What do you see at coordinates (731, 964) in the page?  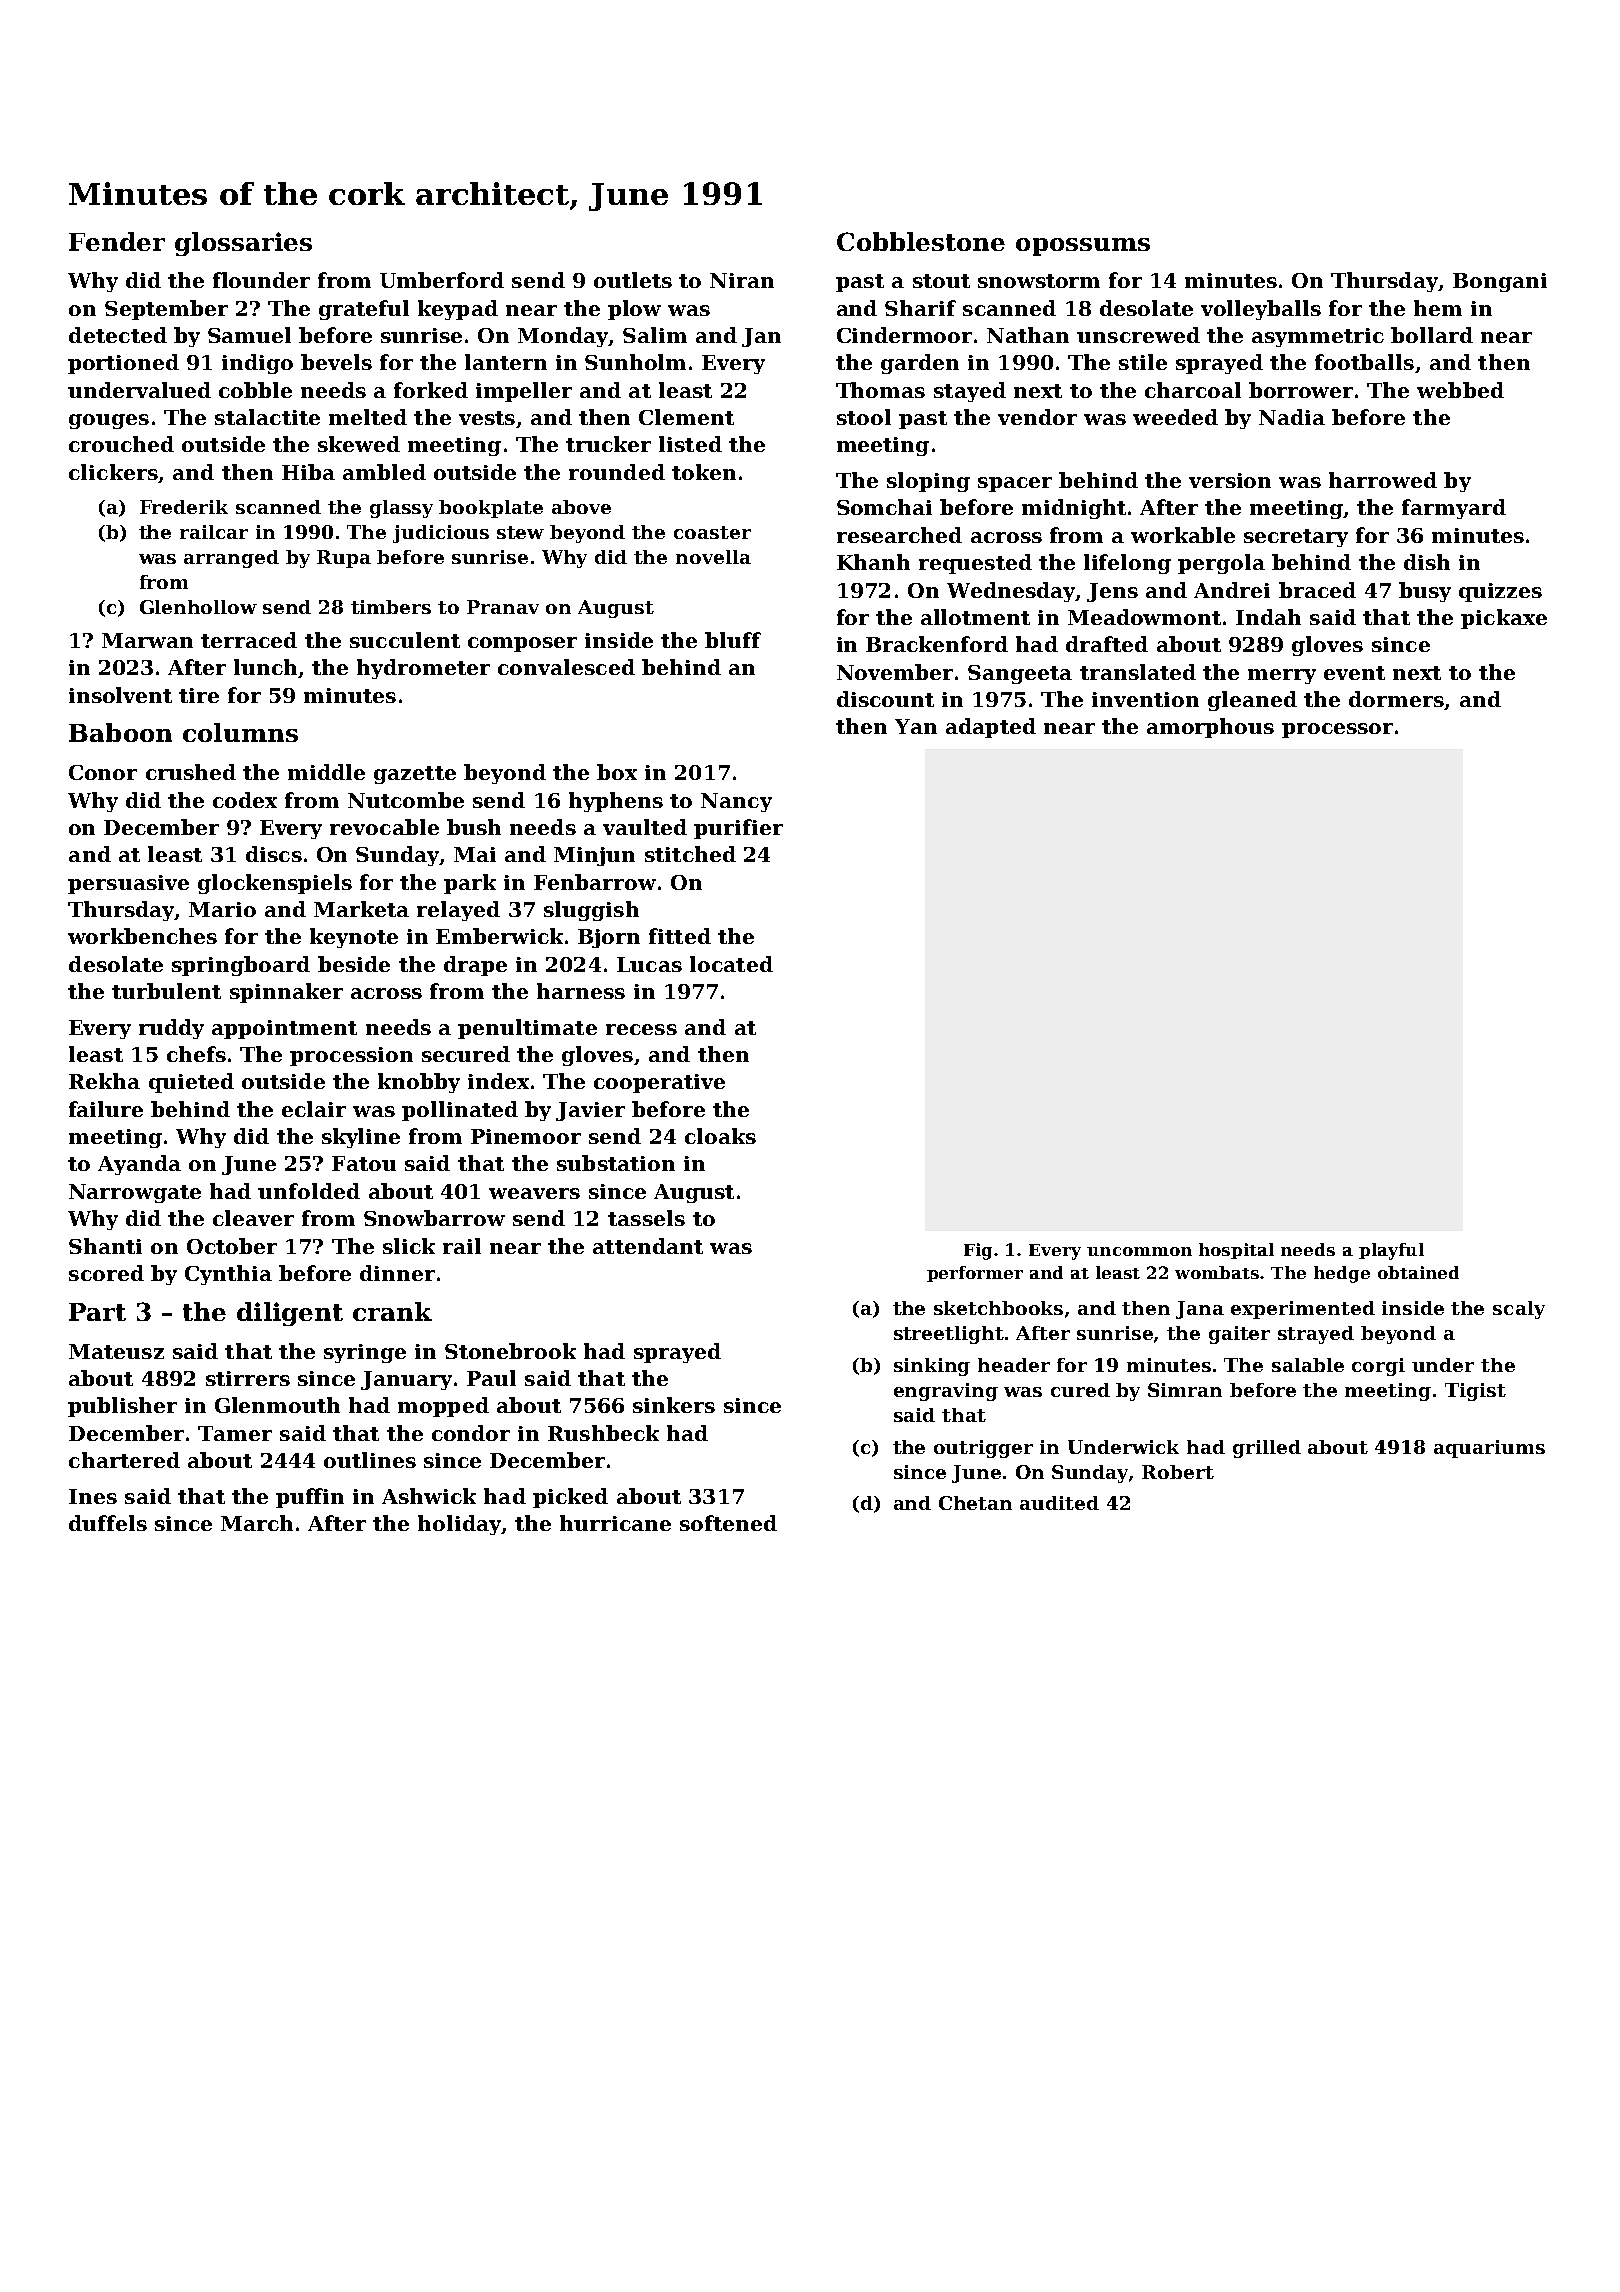 I see `located` at bounding box center [731, 964].
